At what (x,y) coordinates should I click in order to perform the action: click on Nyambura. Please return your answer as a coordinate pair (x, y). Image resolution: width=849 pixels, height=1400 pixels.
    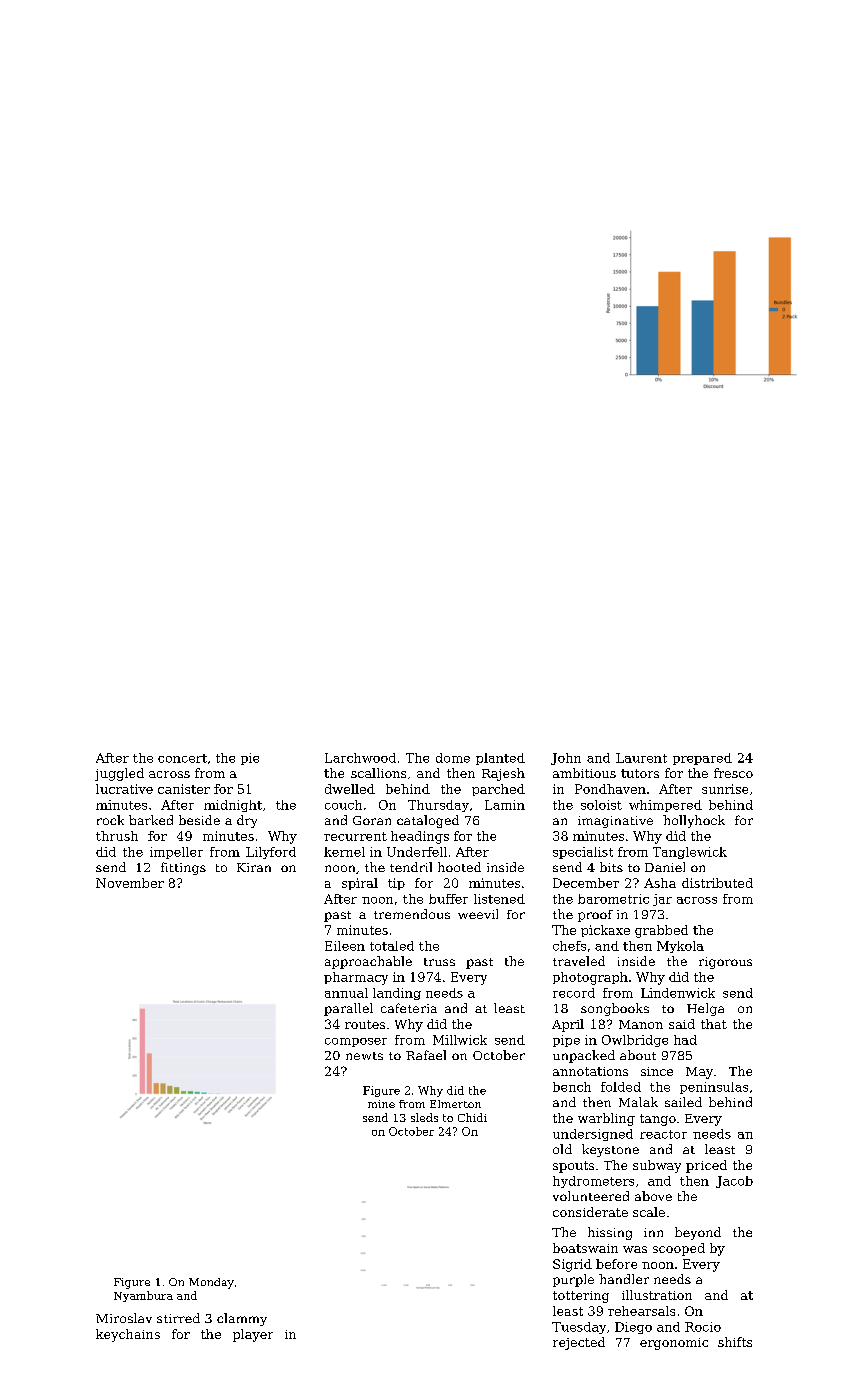
    Looking at the image, I should click on (143, 1296).
